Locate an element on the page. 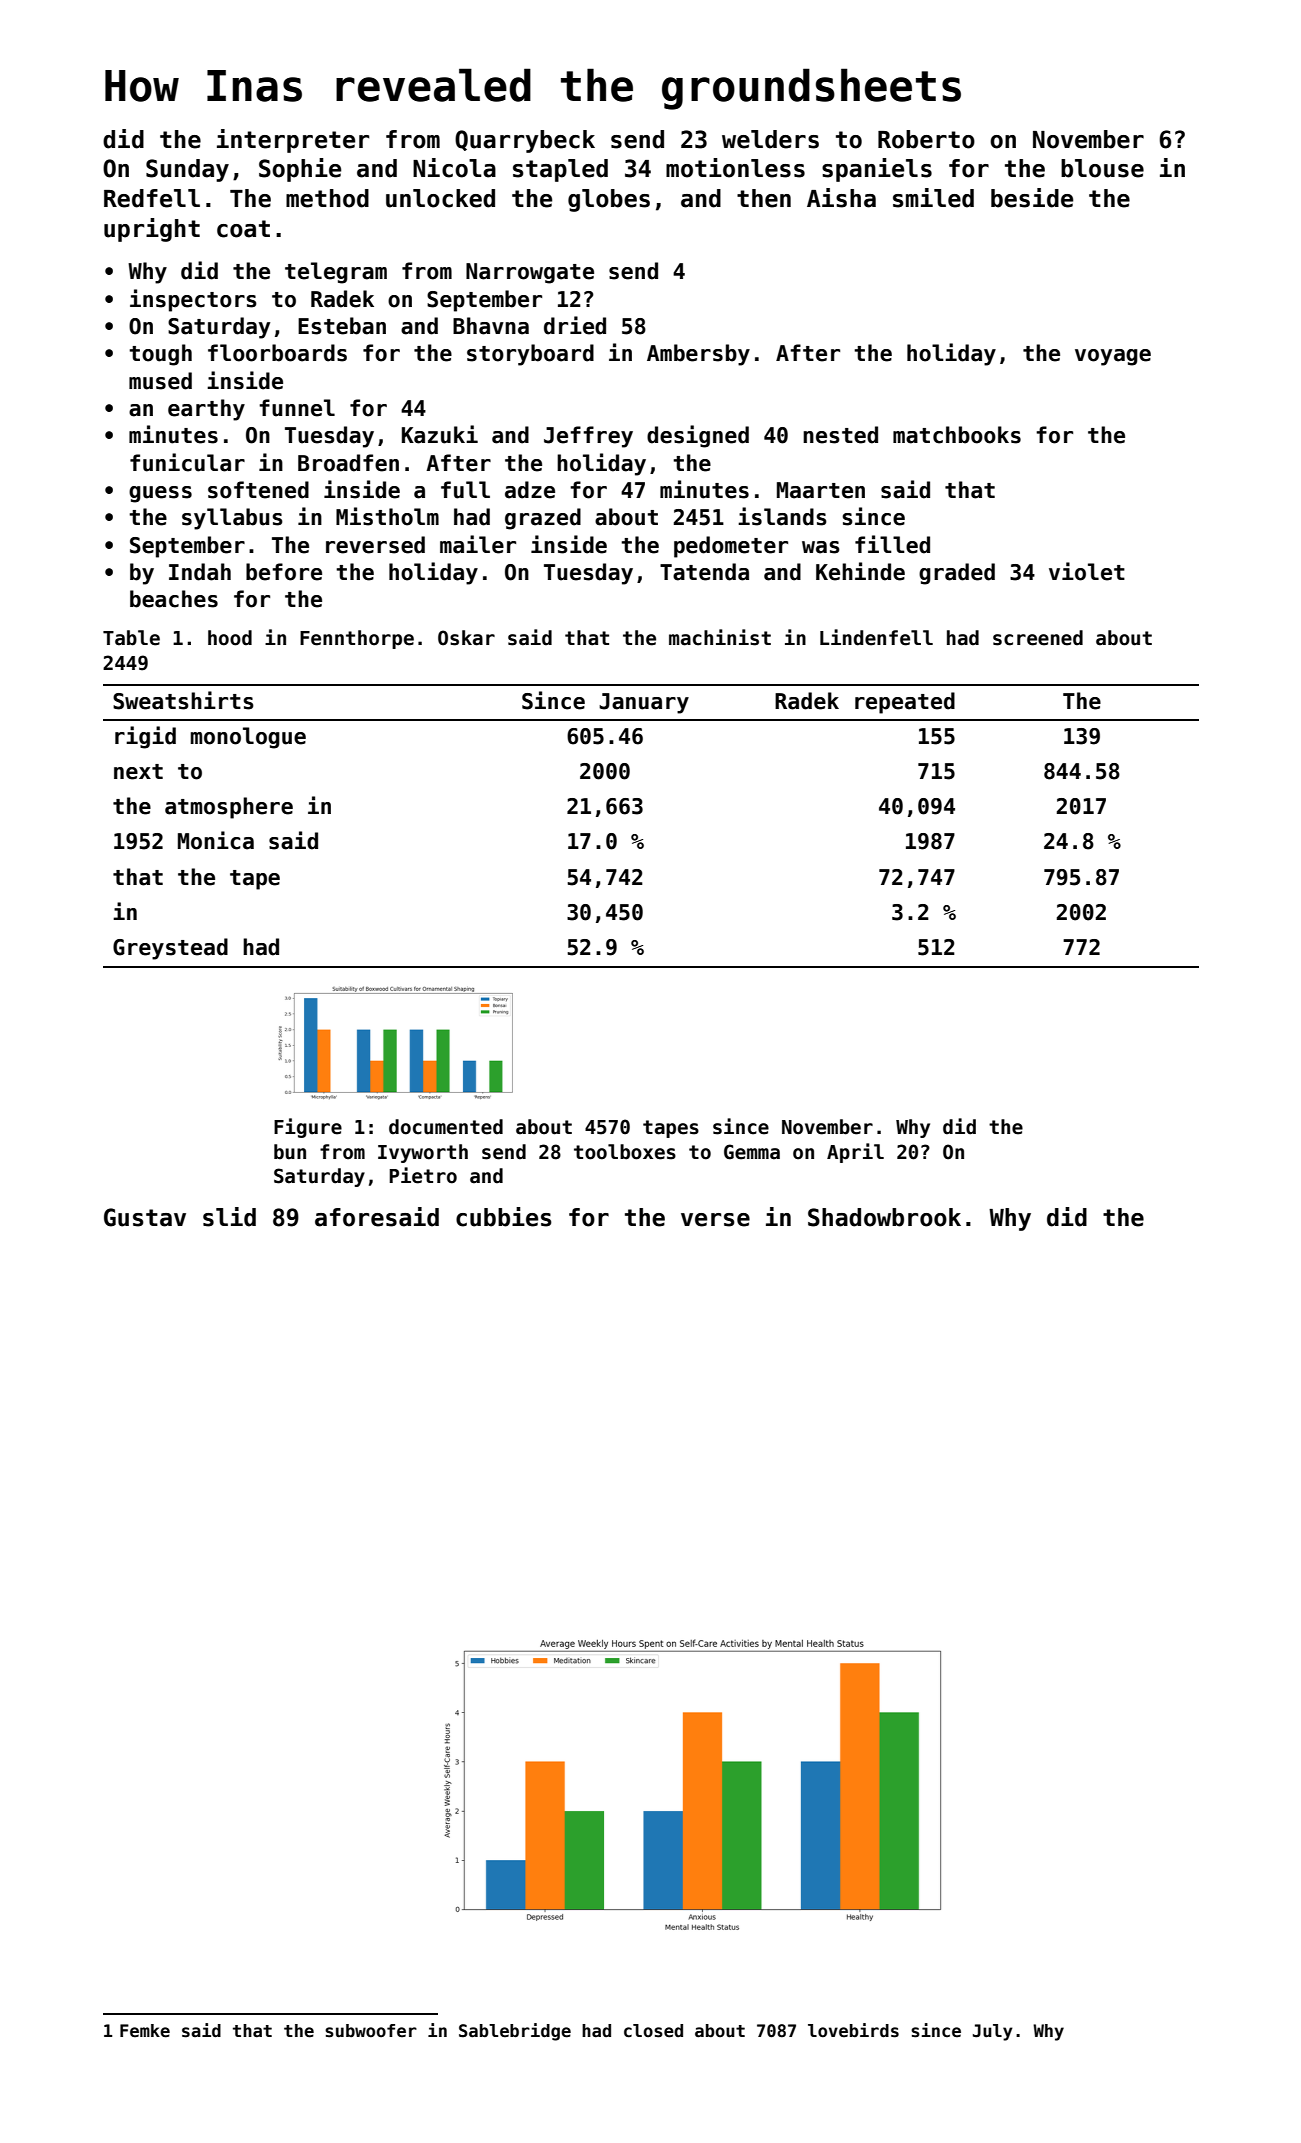 The image size is (1301, 2143). Shadowbrook is located at coordinates (884, 1217).
